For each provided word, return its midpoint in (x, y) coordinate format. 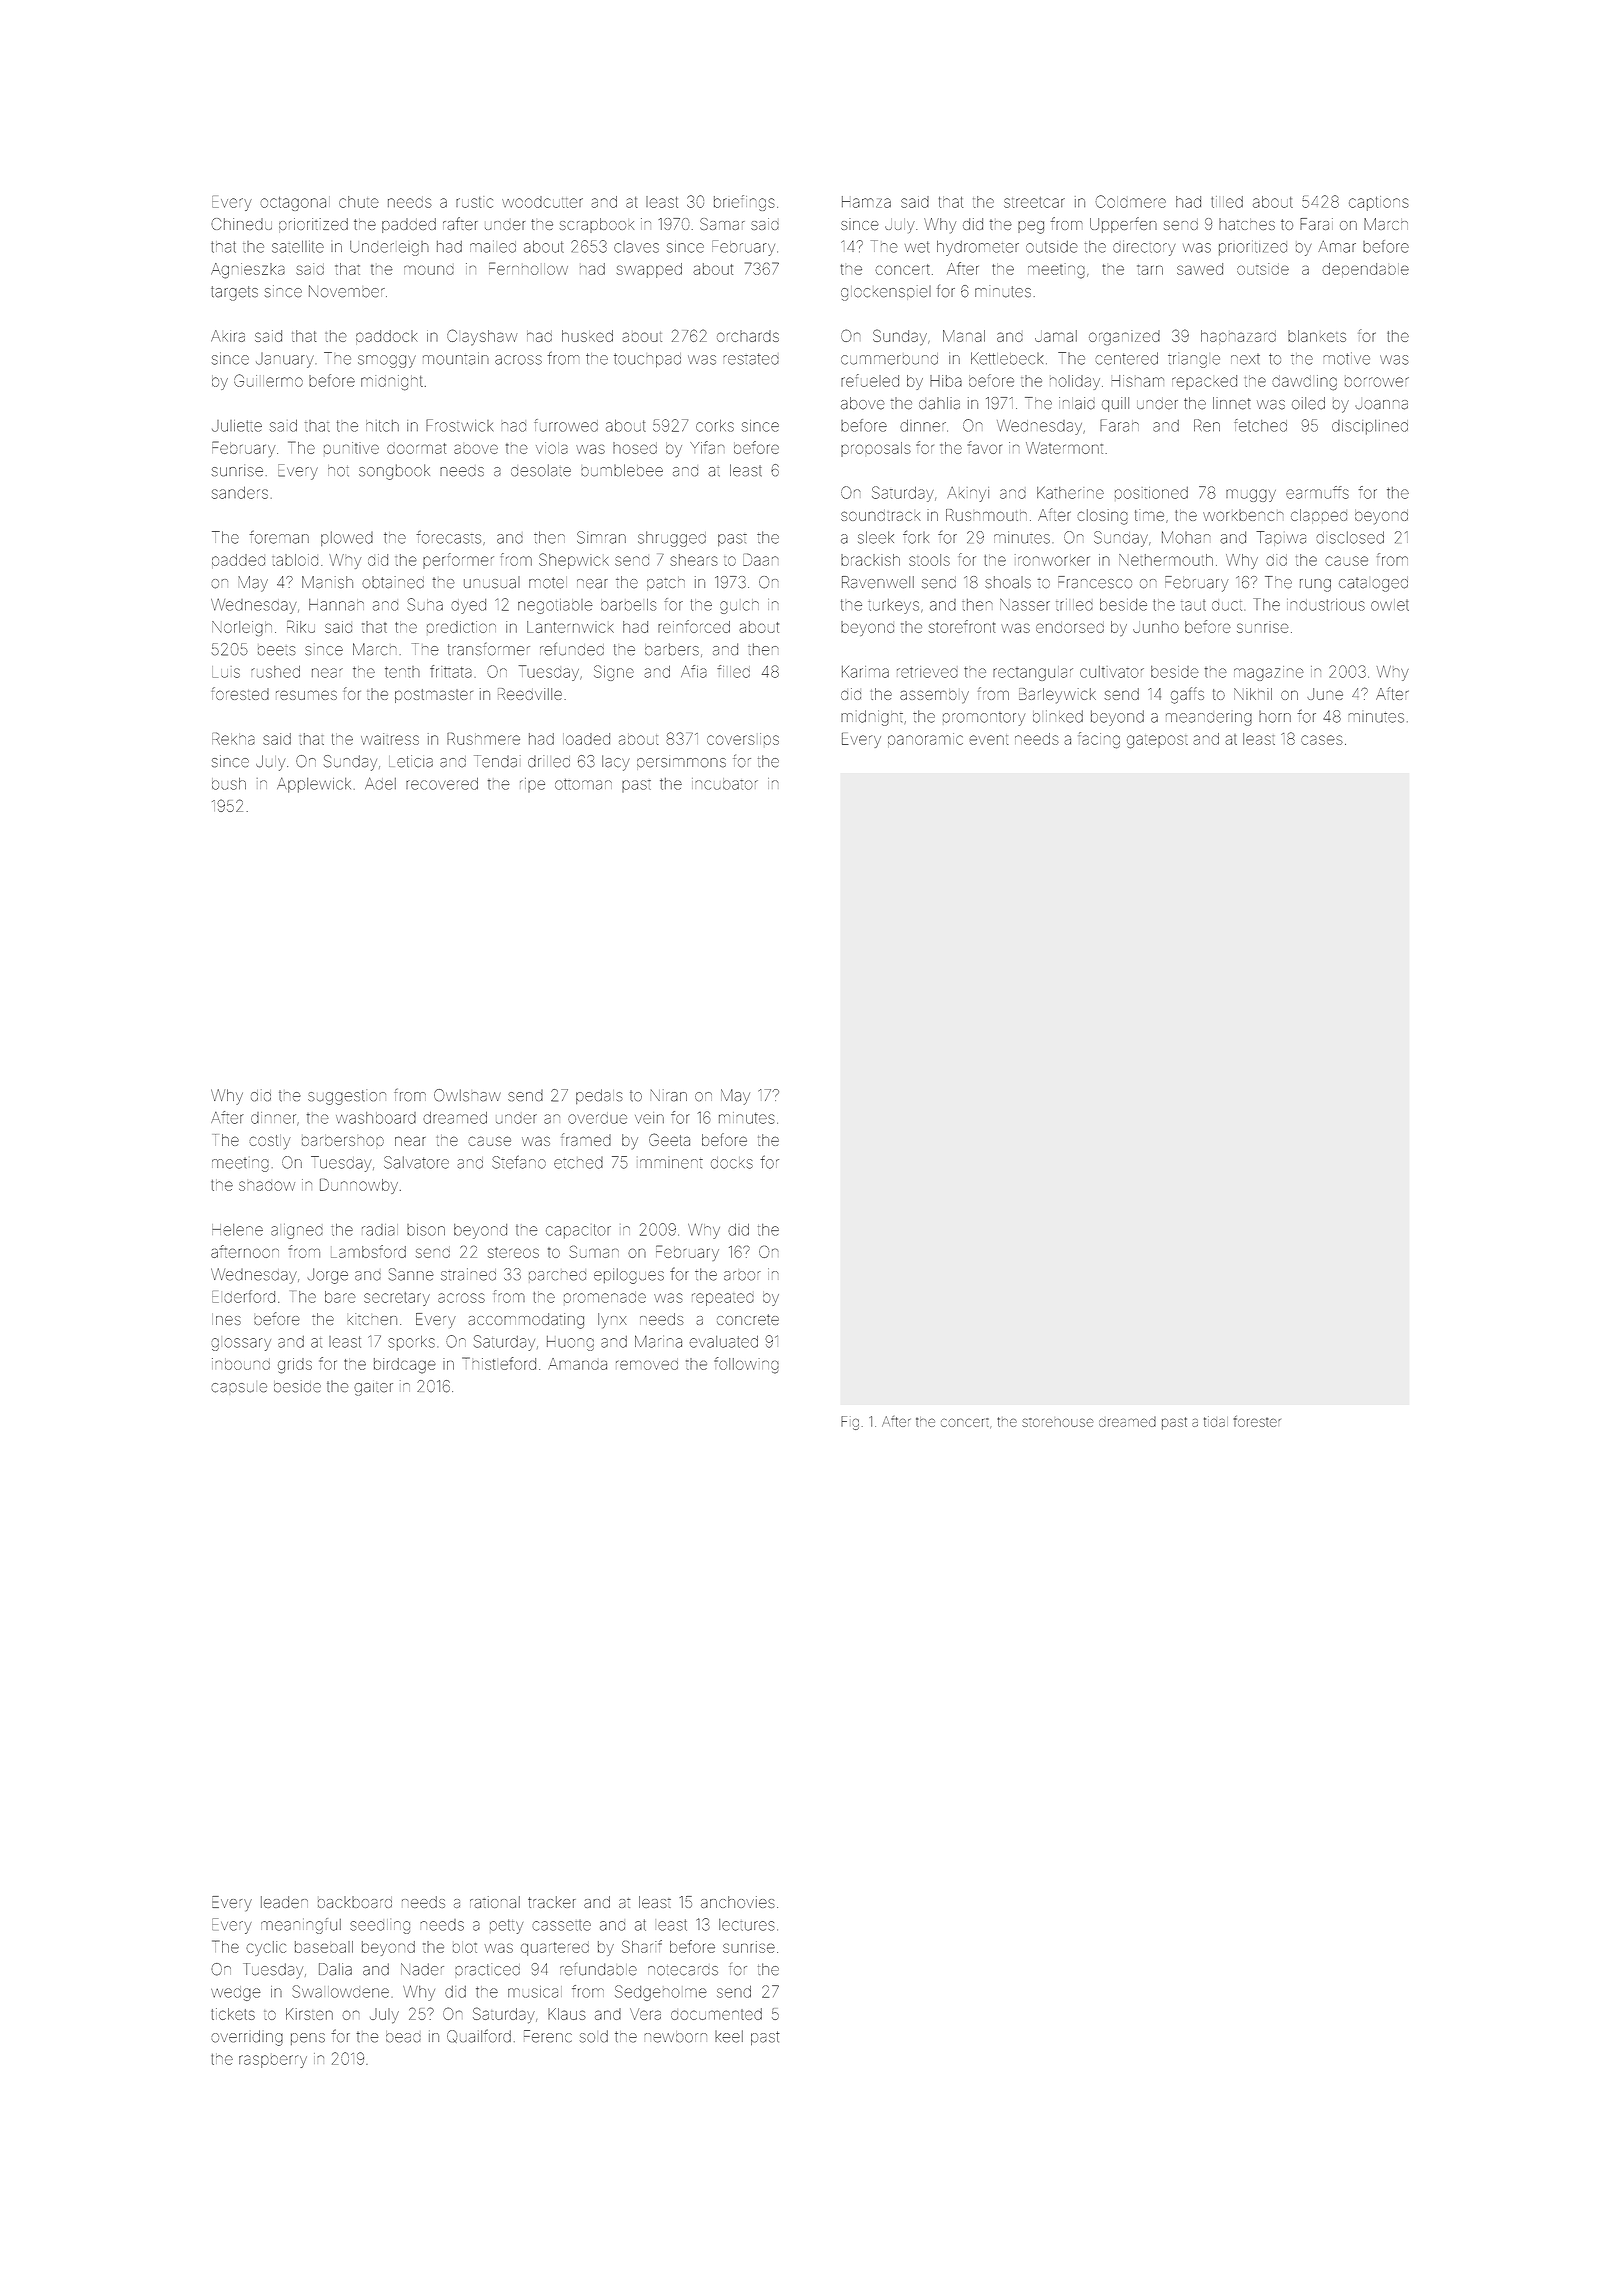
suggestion (347, 1097)
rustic (474, 202)
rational (495, 1902)
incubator (725, 784)
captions (1379, 203)
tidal (1216, 1421)
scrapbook (597, 225)
